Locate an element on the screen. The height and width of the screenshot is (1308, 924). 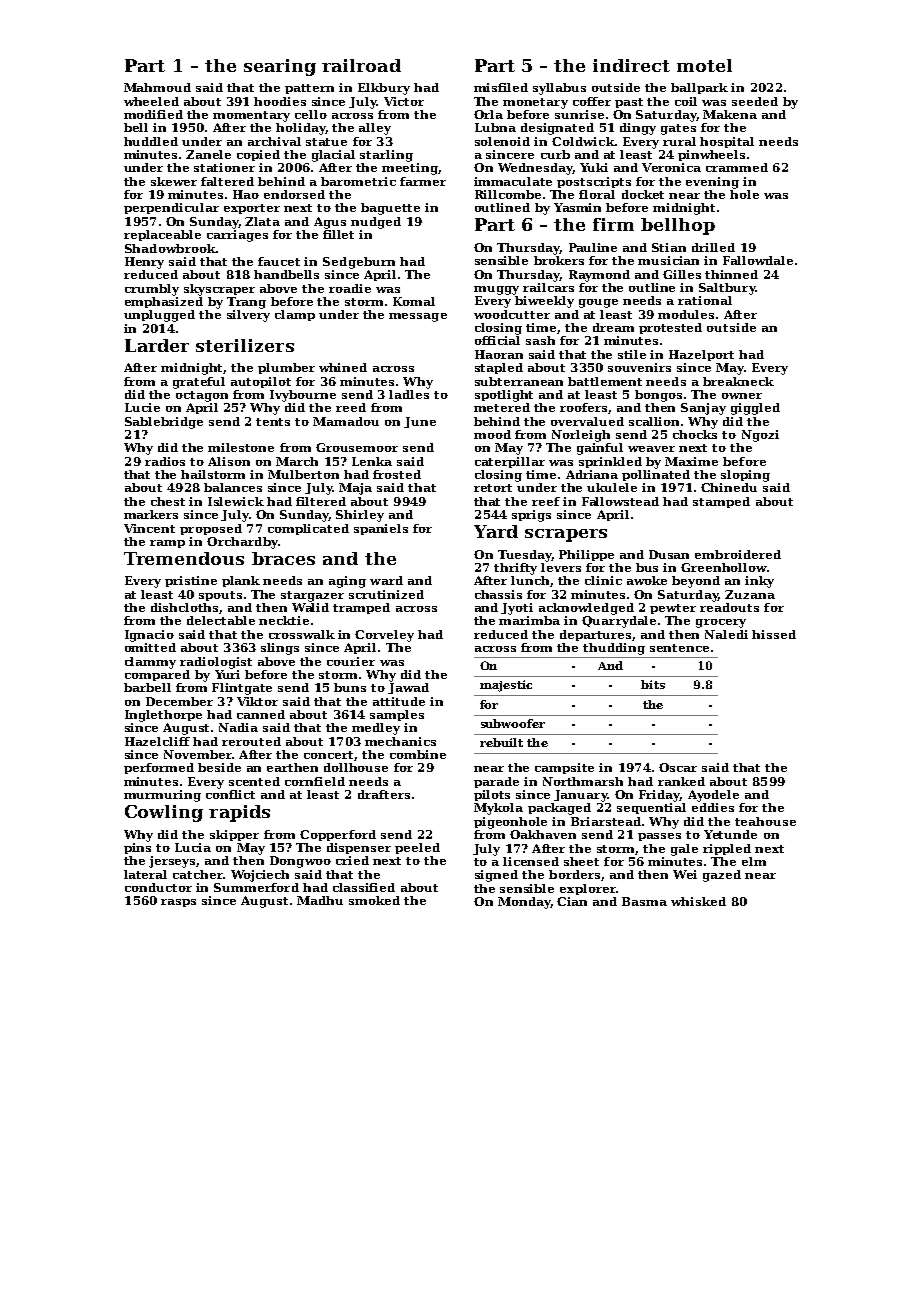
gazed is located at coordinates (722, 876).
